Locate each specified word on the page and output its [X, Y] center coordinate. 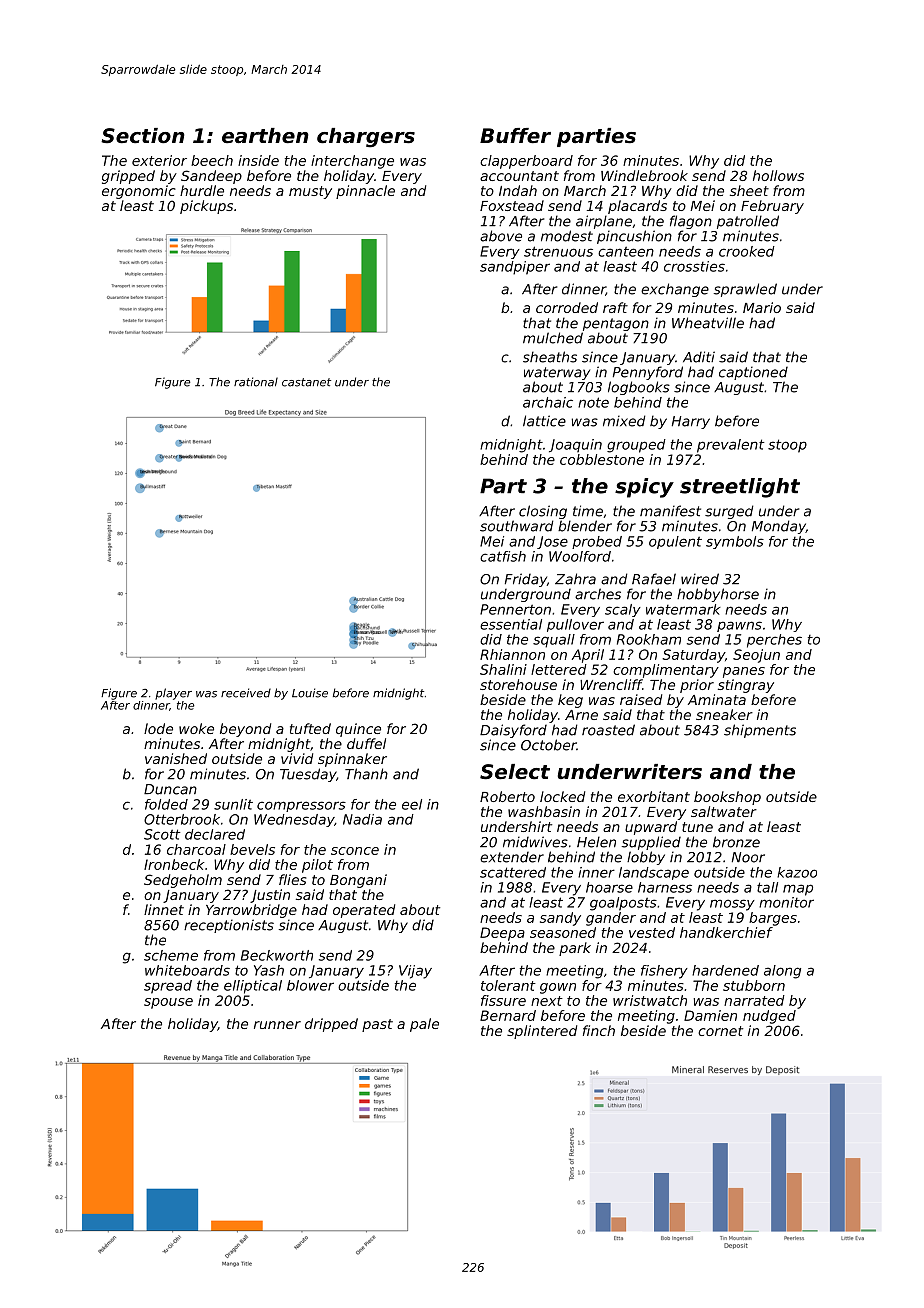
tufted [310, 728]
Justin [270, 896]
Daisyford [513, 731]
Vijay [415, 972]
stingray [746, 686]
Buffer [515, 136]
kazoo [797, 872]
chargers [366, 138]
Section [143, 136]
